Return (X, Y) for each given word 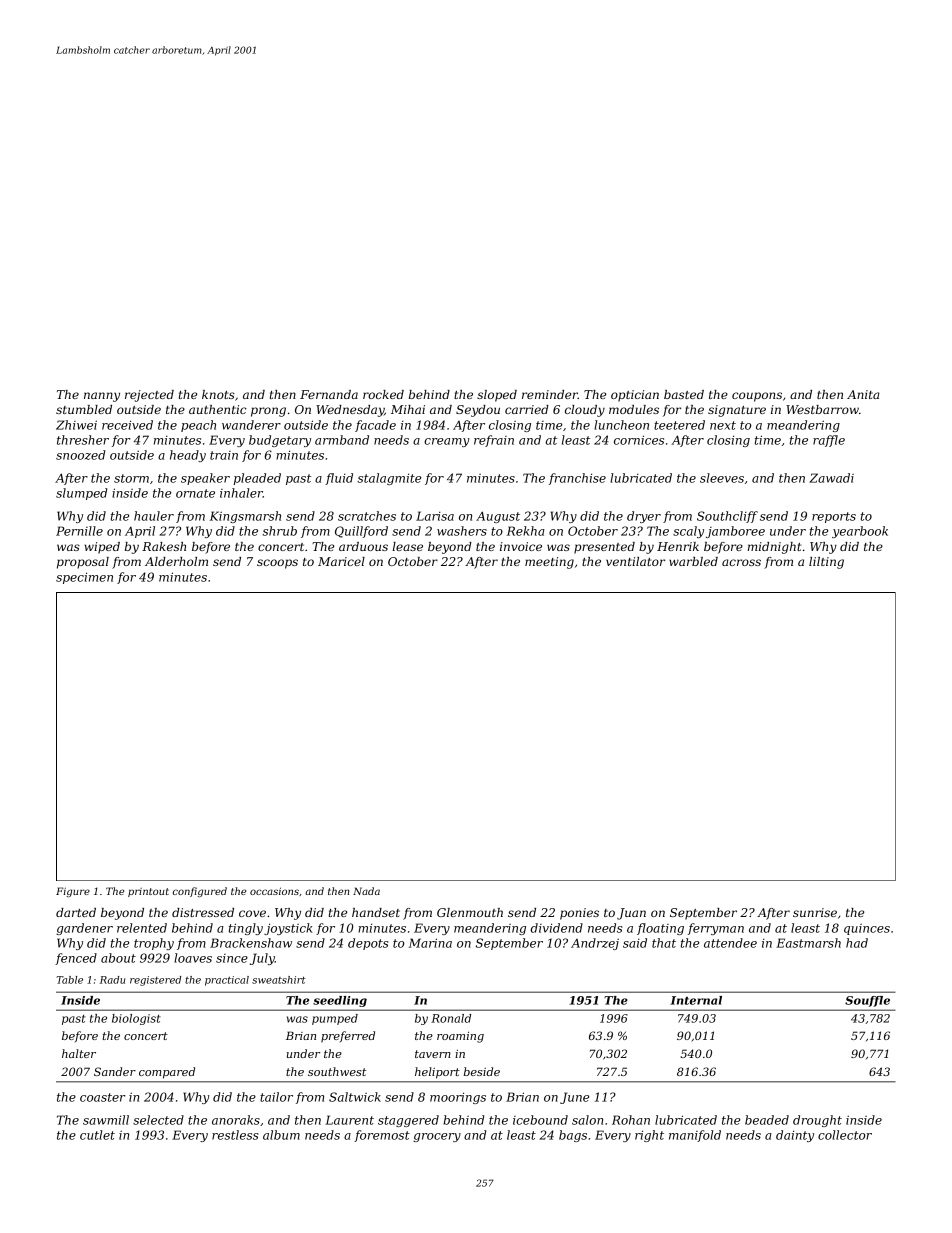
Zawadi (831, 478)
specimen (84, 578)
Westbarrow (822, 409)
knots (218, 394)
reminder (550, 394)
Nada (366, 891)
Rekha (526, 531)
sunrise (815, 912)
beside (481, 1071)
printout (148, 892)
